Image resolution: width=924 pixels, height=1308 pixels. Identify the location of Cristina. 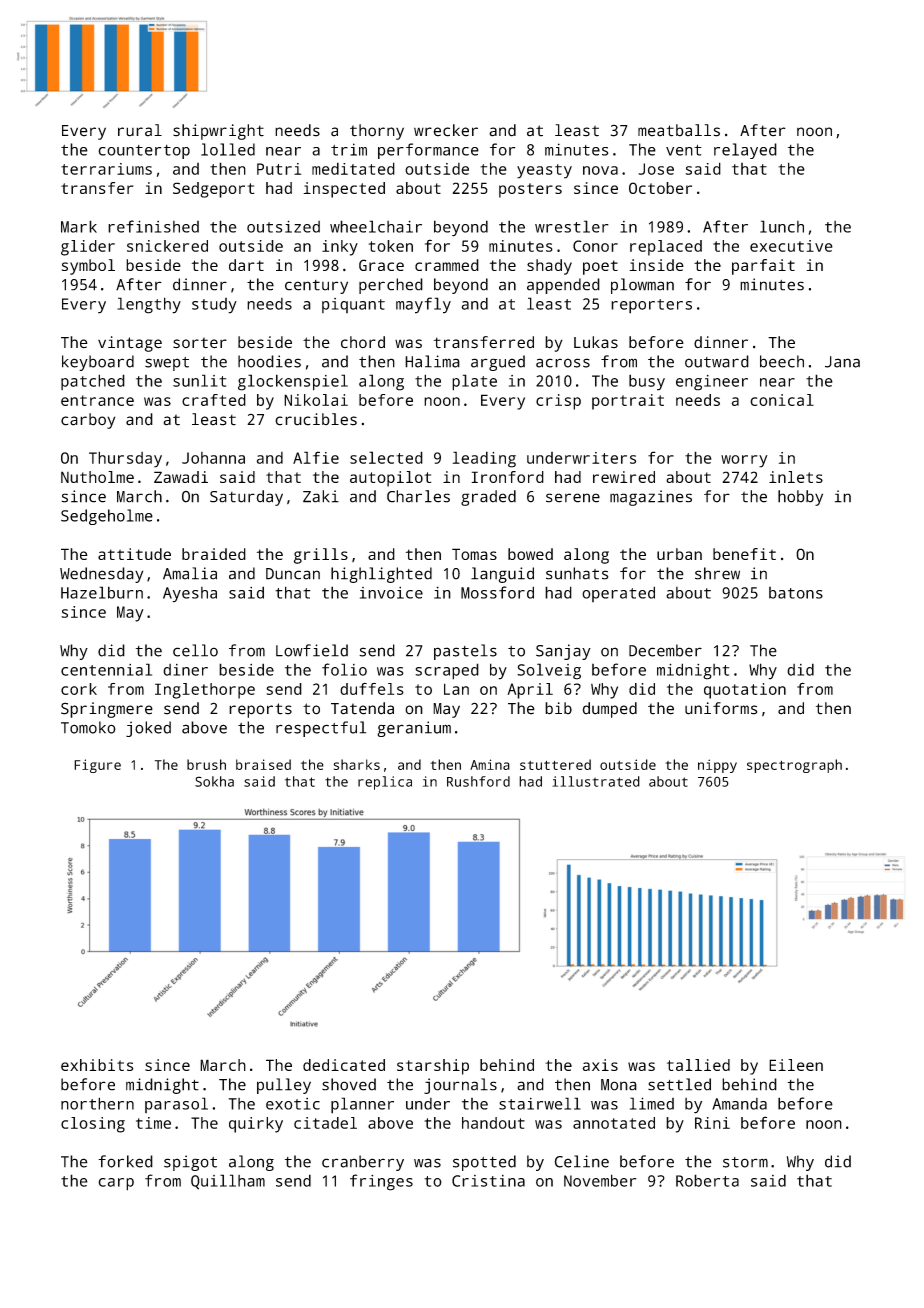
(488, 1181).
